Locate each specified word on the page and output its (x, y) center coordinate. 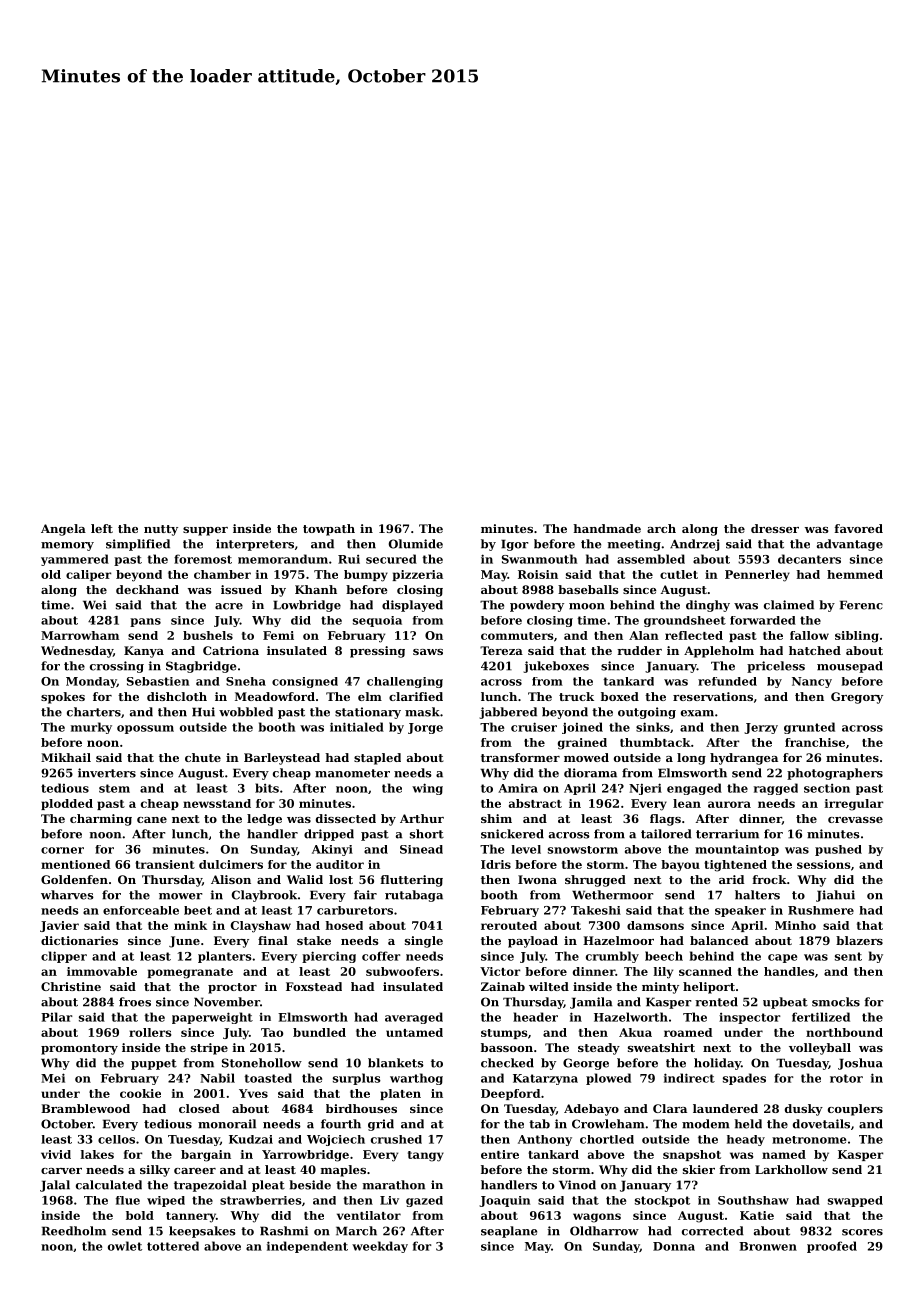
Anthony (545, 1140)
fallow (809, 635)
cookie (140, 1093)
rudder (639, 650)
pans (145, 622)
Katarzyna (545, 1079)
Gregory (857, 698)
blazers (859, 940)
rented (716, 1002)
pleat (268, 1186)
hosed (344, 925)
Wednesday (77, 652)
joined (582, 728)
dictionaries (79, 940)
